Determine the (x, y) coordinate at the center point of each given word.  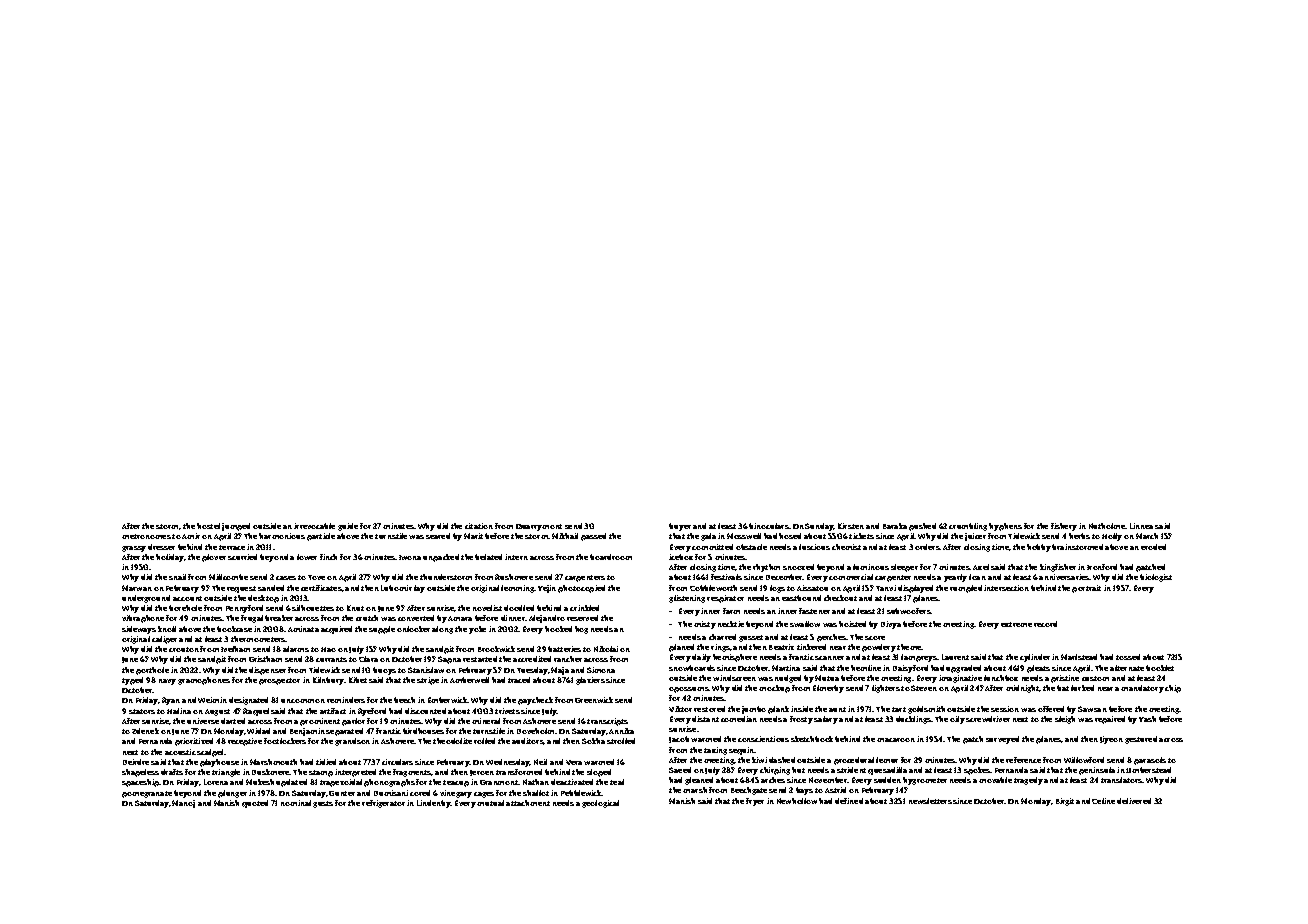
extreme (1016, 624)
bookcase (234, 629)
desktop (263, 599)
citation (479, 526)
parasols (1150, 761)
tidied (326, 762)
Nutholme (1107, 526)
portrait (1086, 589)
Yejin (547, 589)
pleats (1038, 669)
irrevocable (314, 526)
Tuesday (532, 671)
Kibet (358, 680)
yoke (477, 630)
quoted (255, 804)
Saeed (680, 770)
